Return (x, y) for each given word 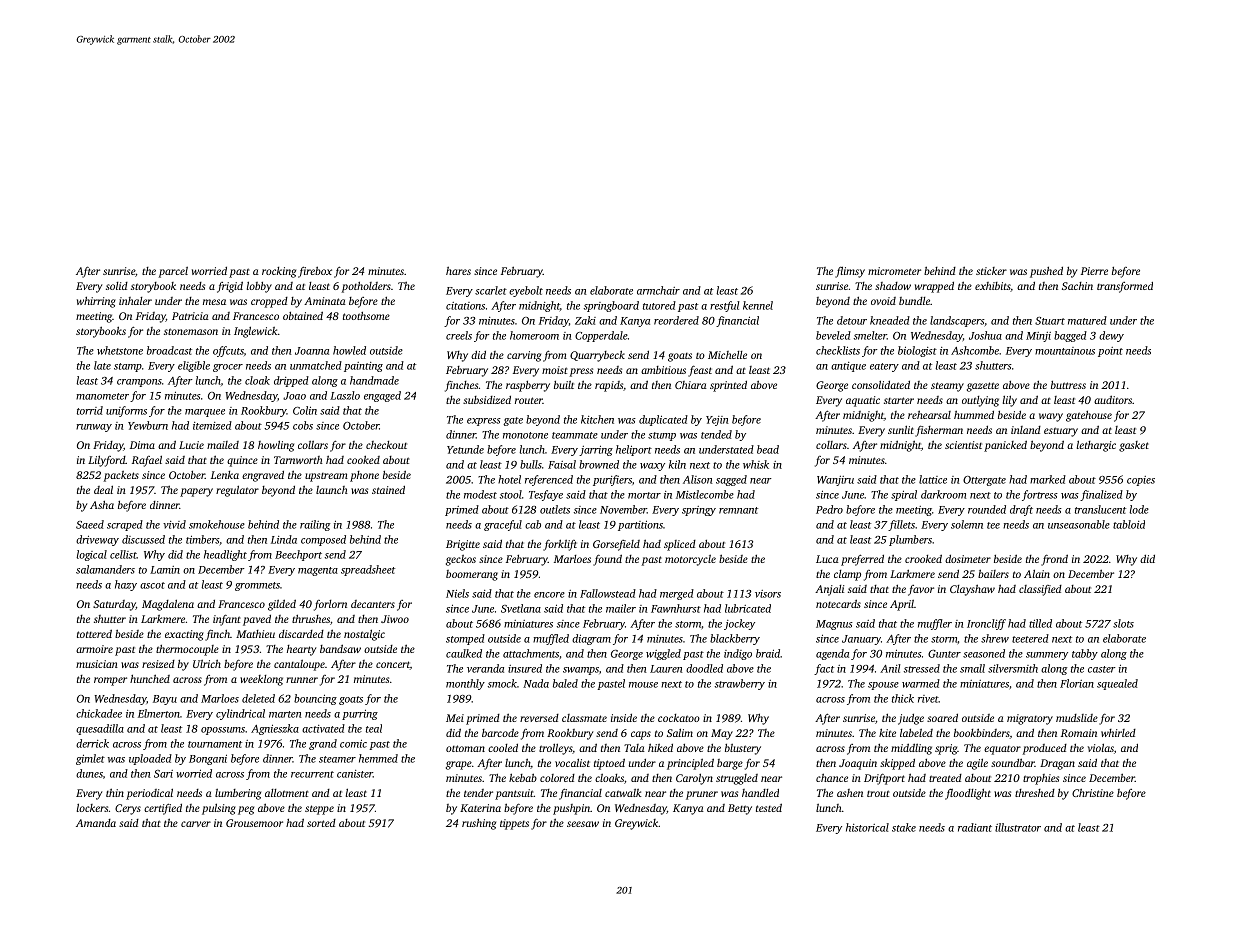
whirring (96, 302)
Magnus (834, 625)
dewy (1111, 336)
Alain (1037, 573)
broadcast (169, 350)
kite (887, 732)
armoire (94, 649)
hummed (974, 414)
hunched (150, 678)
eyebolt (526, 291)
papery (196, 492)
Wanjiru (835, 481)
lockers (92, 807)
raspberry (528, 386)
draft (1021, 510)
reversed (539, 718)
